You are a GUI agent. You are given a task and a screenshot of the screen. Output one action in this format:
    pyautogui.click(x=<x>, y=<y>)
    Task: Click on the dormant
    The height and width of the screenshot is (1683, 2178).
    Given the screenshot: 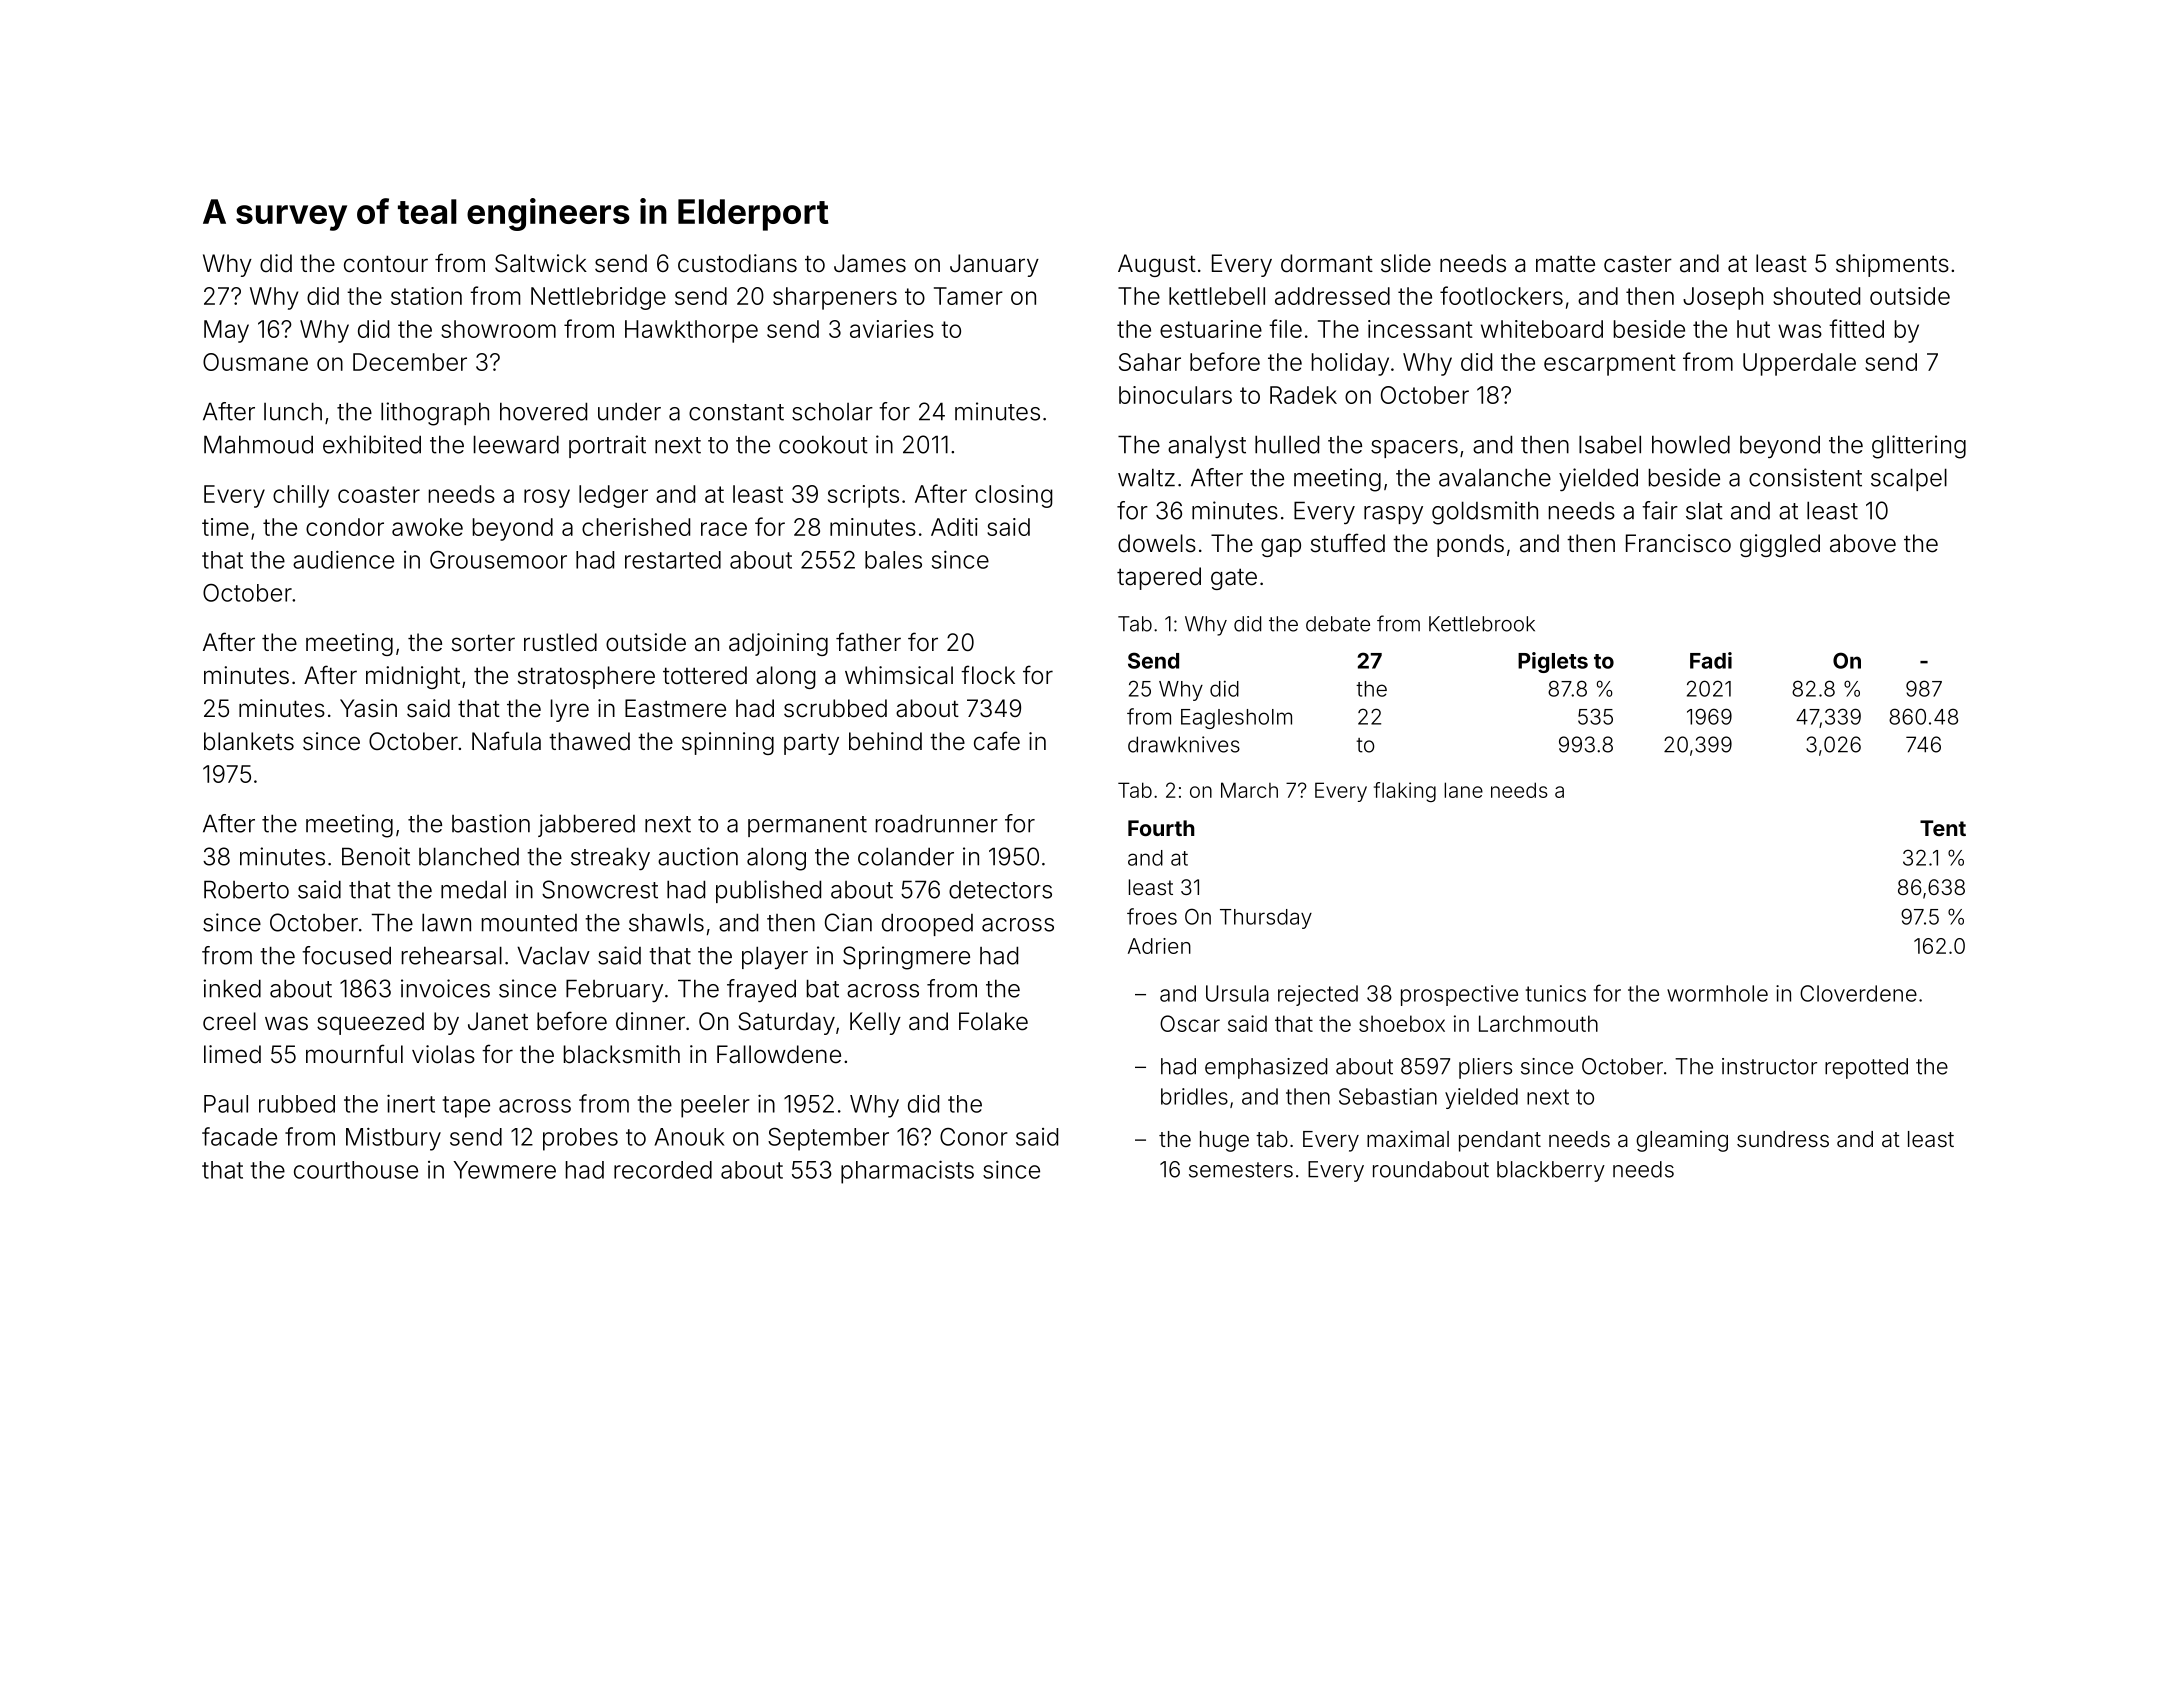 What is the action you would take?
    pyautogui.click(x=1327, y=263)
